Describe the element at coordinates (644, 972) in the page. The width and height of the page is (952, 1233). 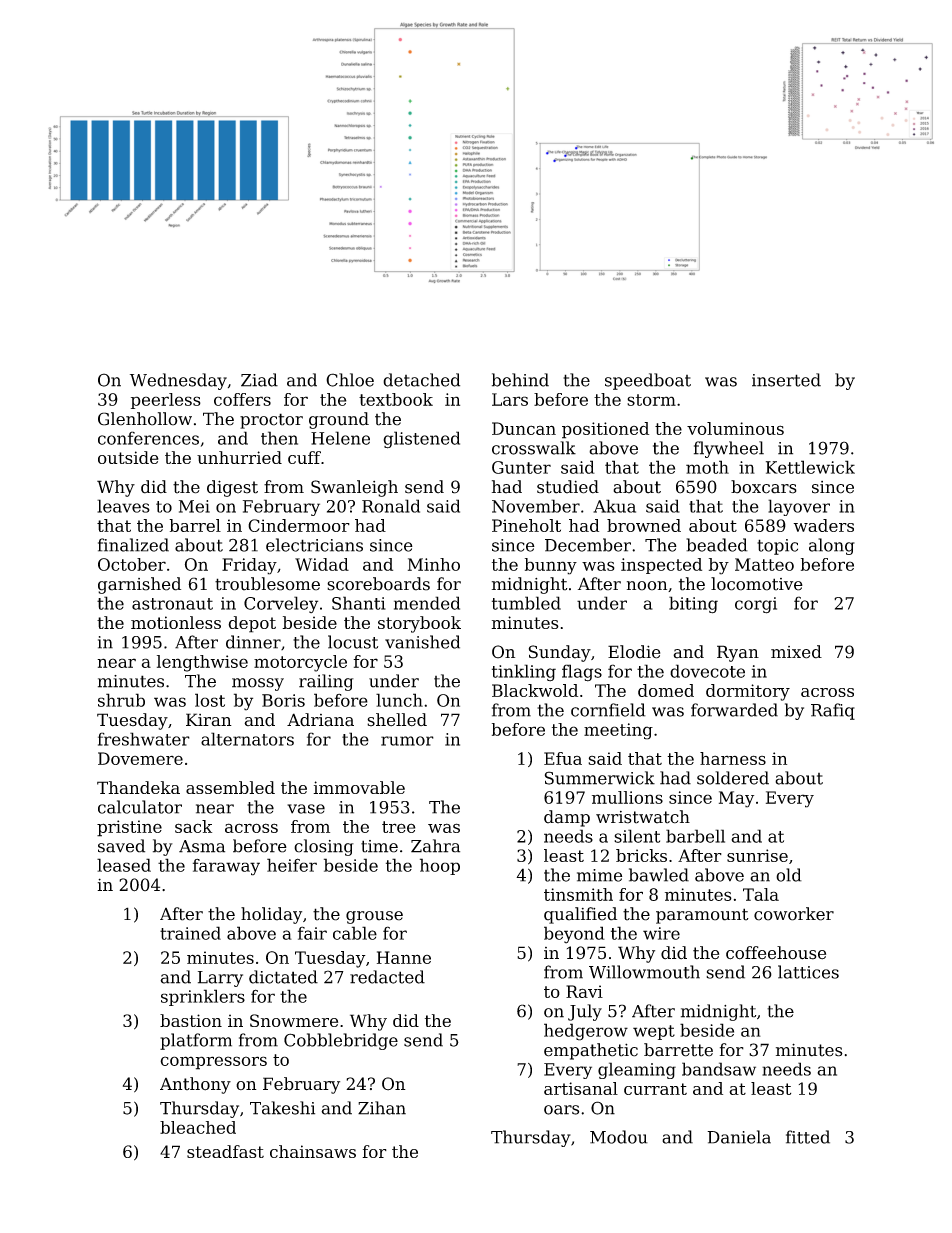
I see `Willowmouth` at that location.
